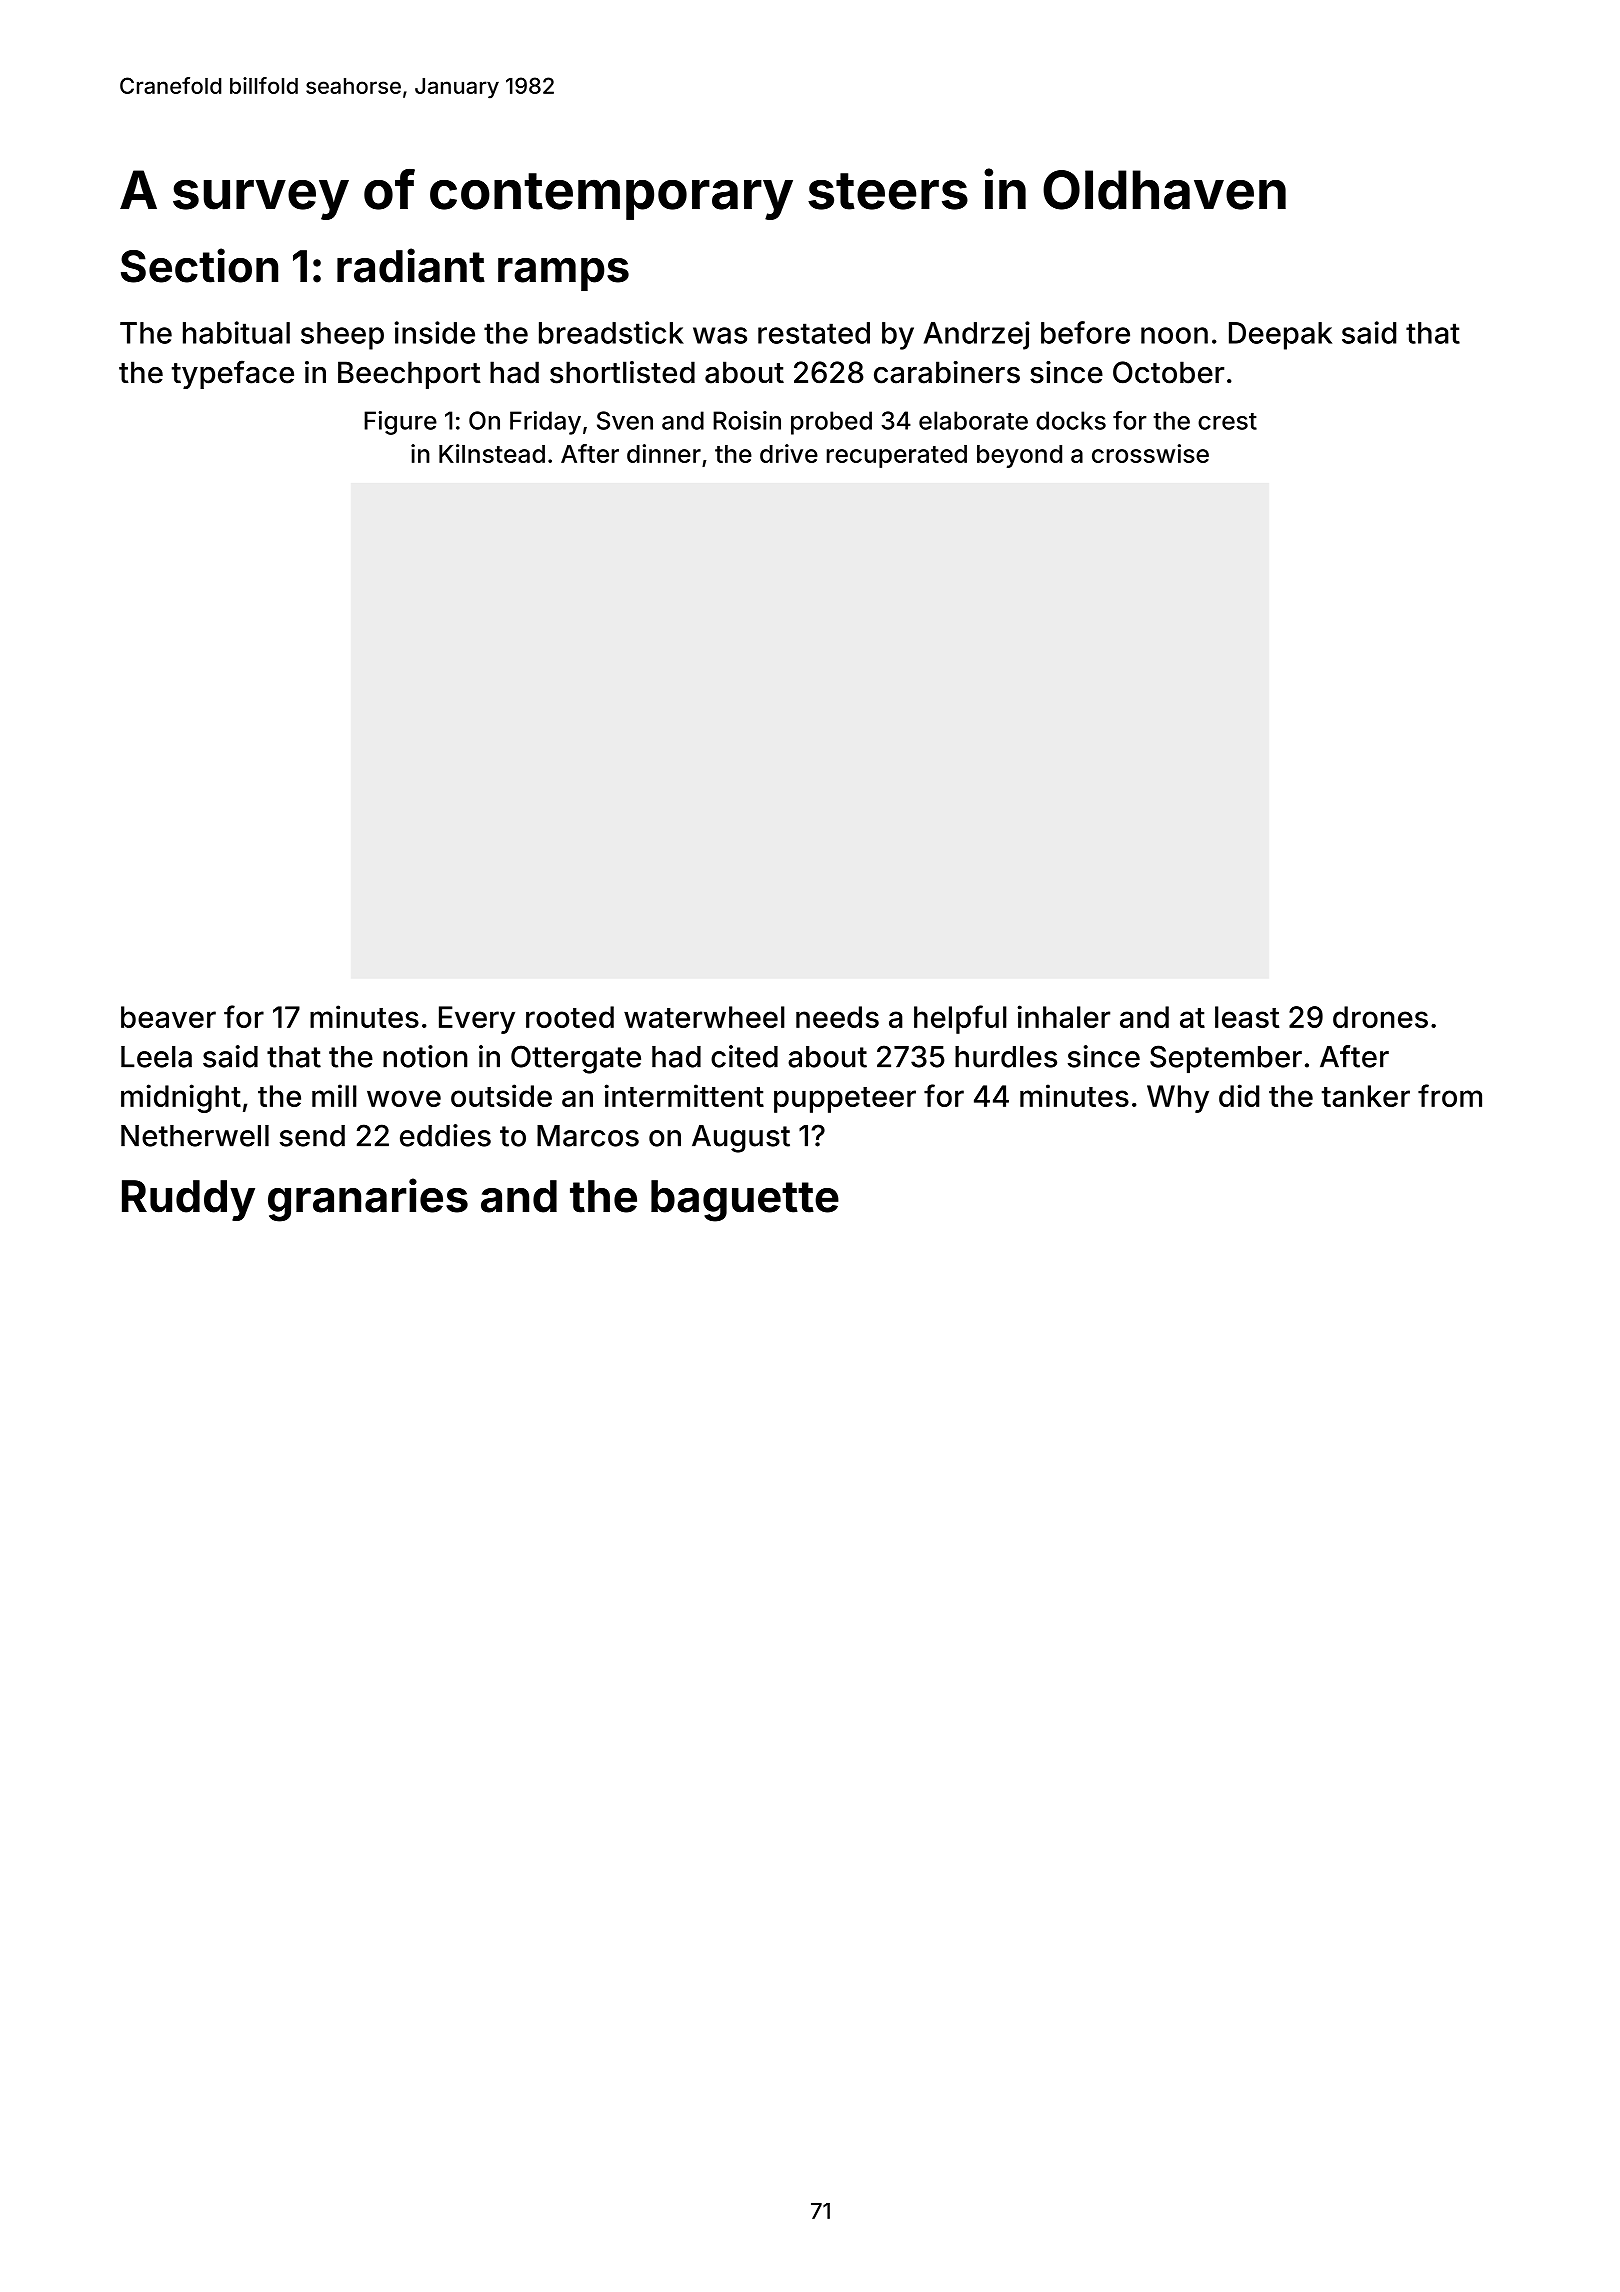 The width and height of the page is (1620, 2292). What do you see at coordinates (947, 372) in the page?
I see `carabiners` at bounding box center [947, 372].
